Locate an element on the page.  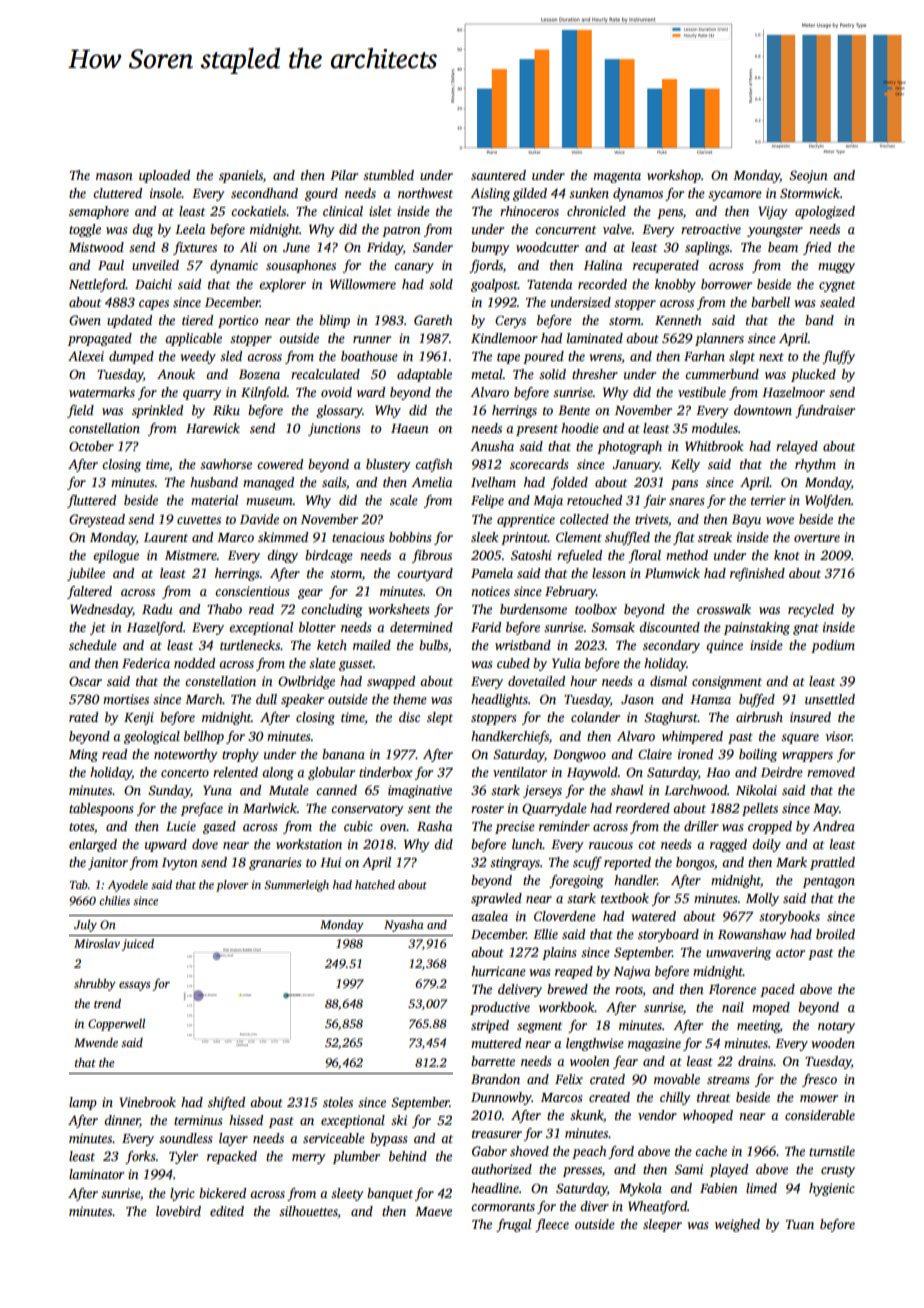
Seojun is located at coordinates (808, 176).
